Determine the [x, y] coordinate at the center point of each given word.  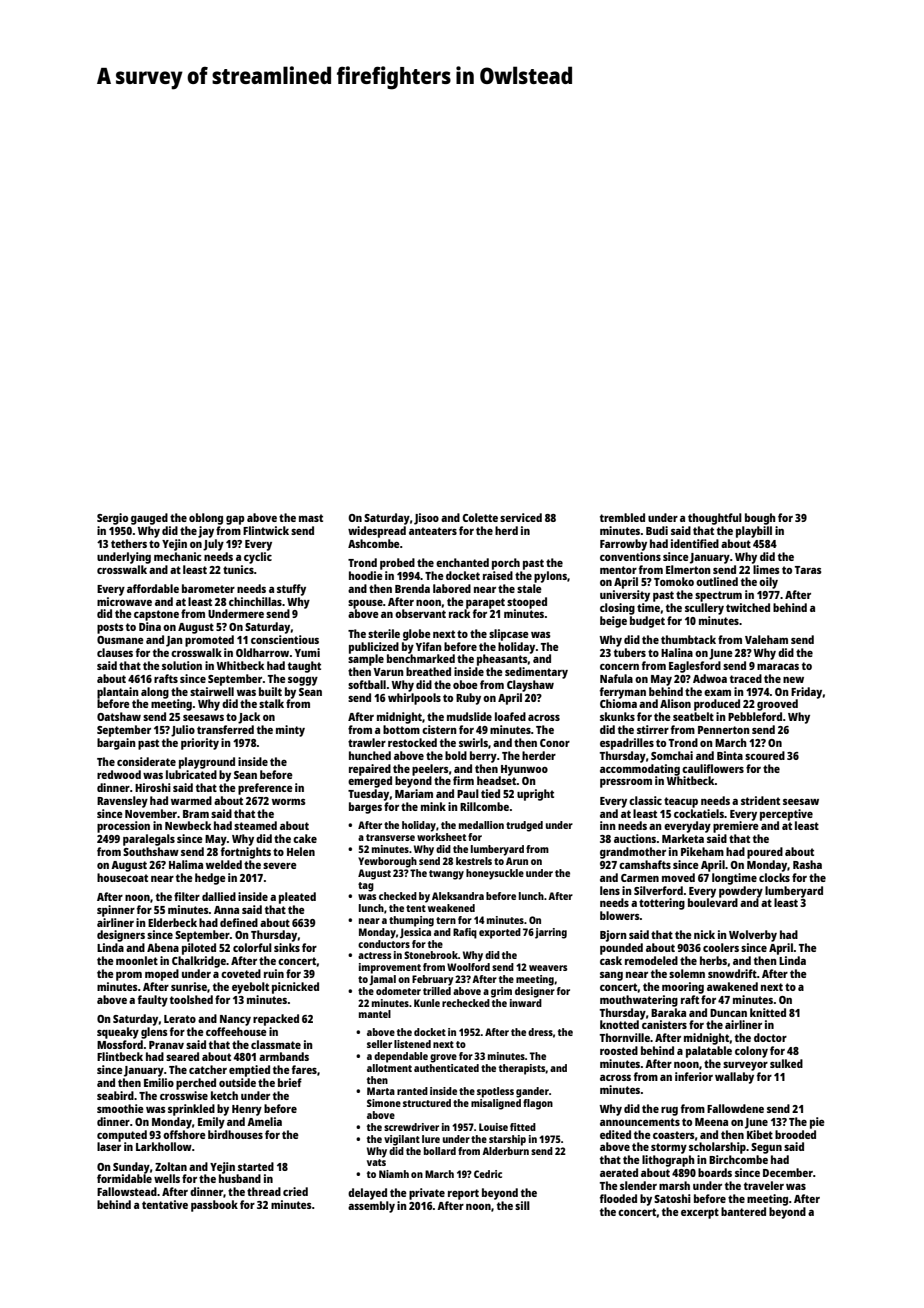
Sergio [112, 519]
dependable [401, 1057]
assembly [371, 1207]
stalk [271, 703]
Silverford [658, 890]
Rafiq [465, 933]
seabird [115, 1095]
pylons [550, 577]
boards [715, 1172]
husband [240, 1178]
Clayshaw [530, 686]
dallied [219, 896]
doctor [770, 1037]
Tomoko [674, 581]
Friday [806, 693]
